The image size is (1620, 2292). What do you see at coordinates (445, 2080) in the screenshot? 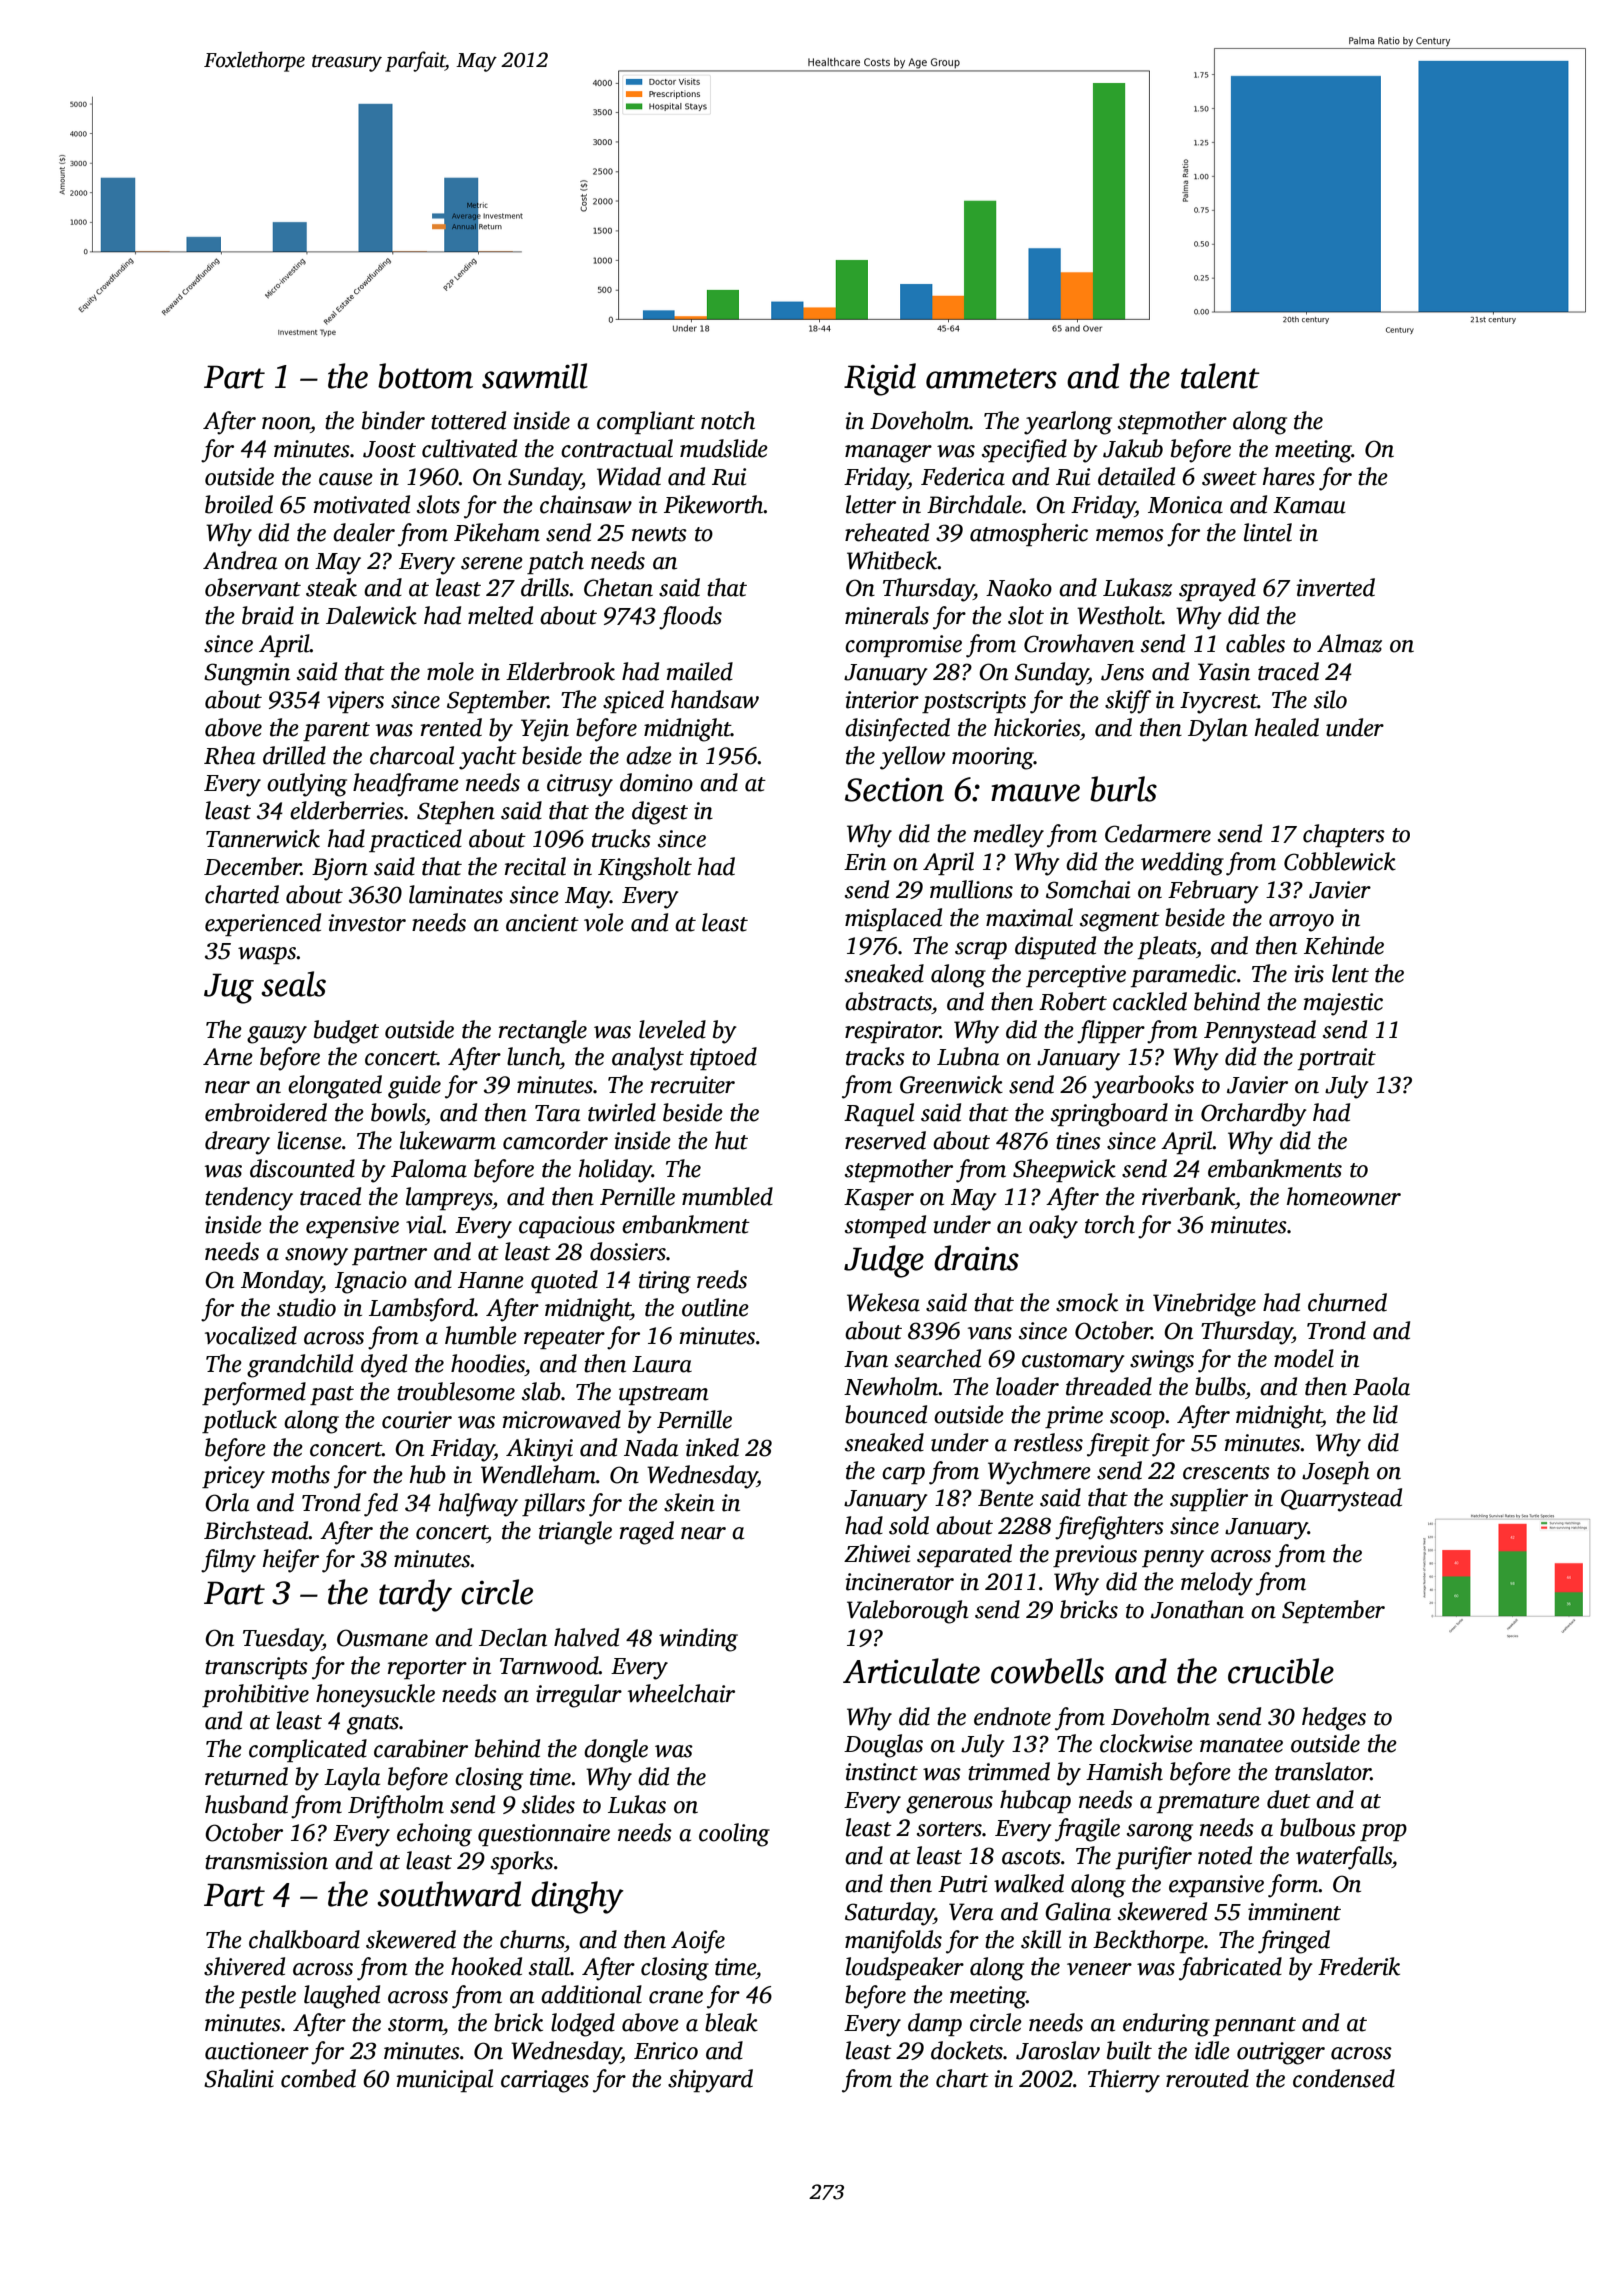
I see `municipal` at bounding box center [445, 2080].
